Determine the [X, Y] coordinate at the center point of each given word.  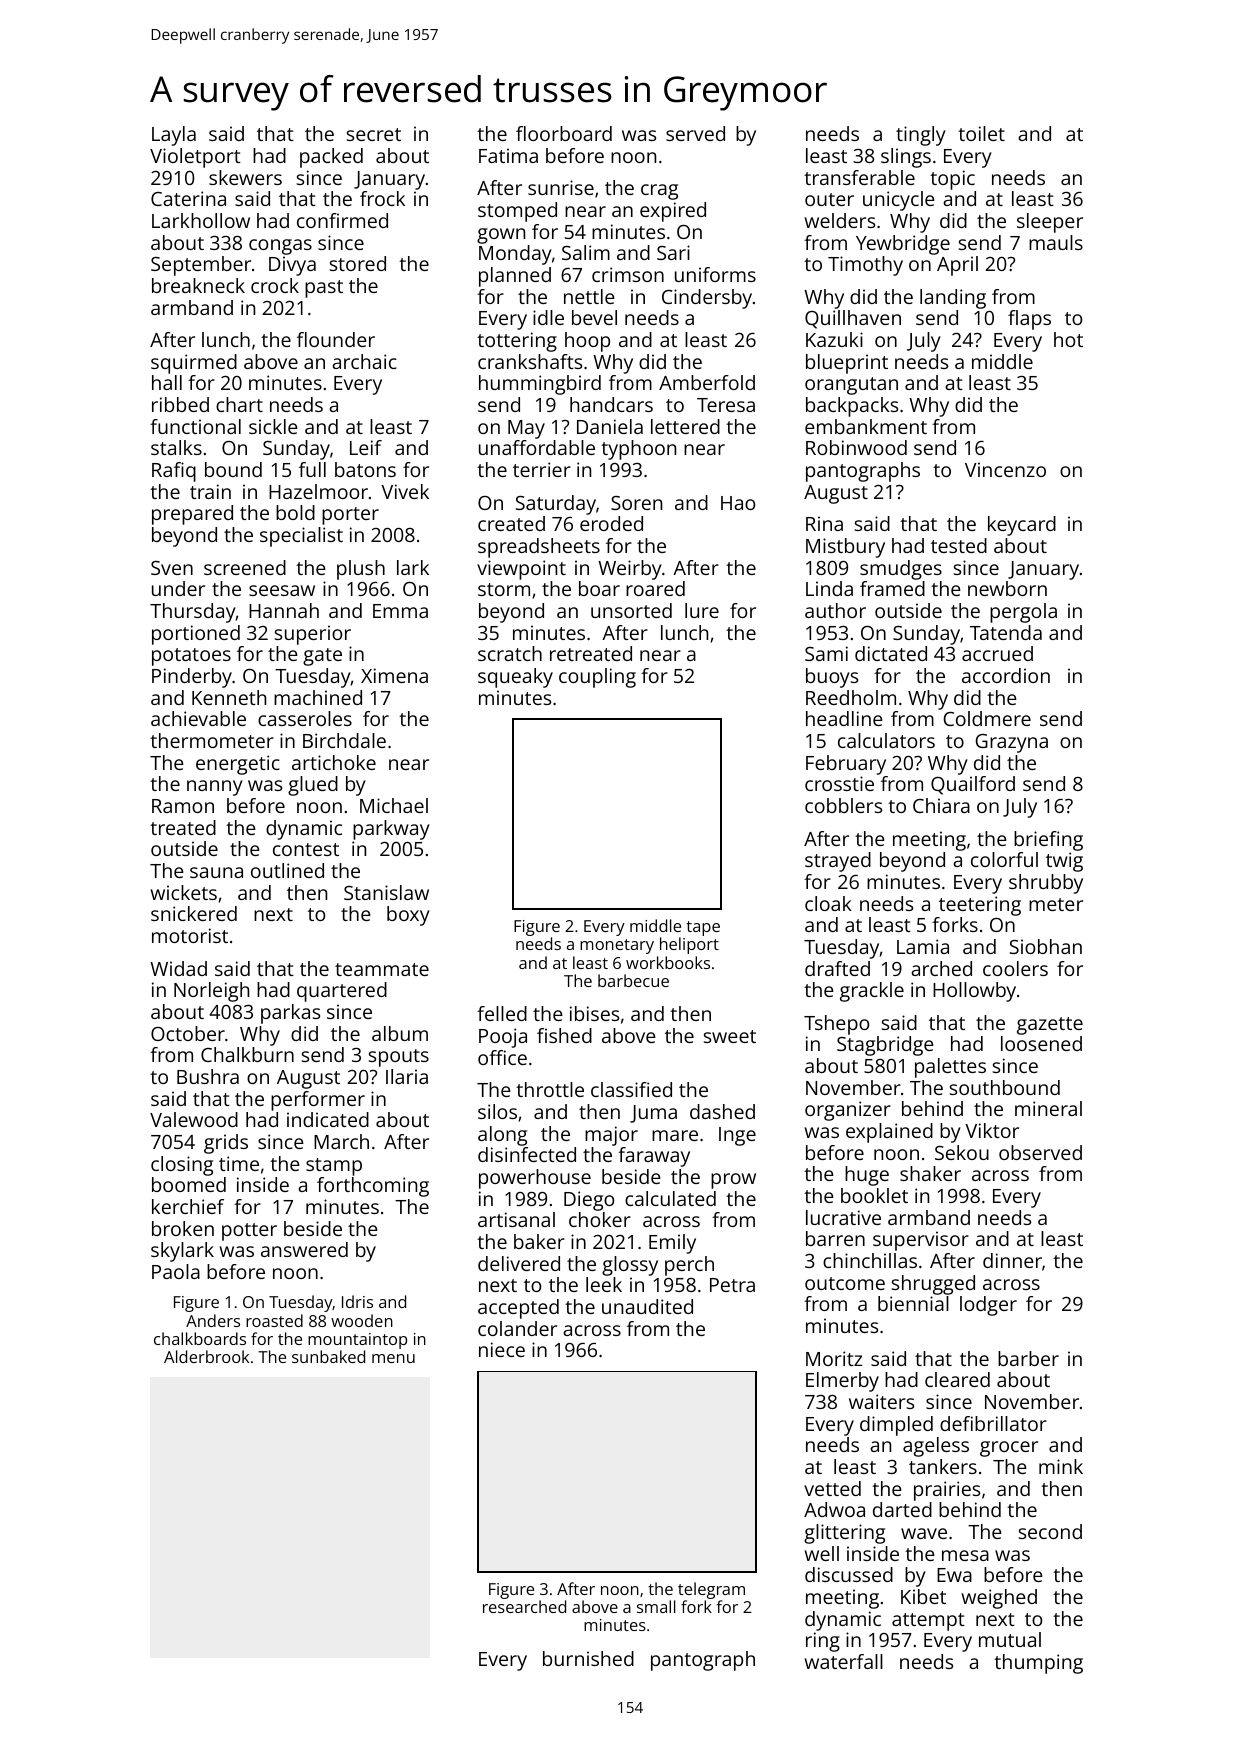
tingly [921, 136]
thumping [1038, 1664]
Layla [174, 136]
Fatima [508, 155]
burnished [588, 1658]
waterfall [844, 1661]
